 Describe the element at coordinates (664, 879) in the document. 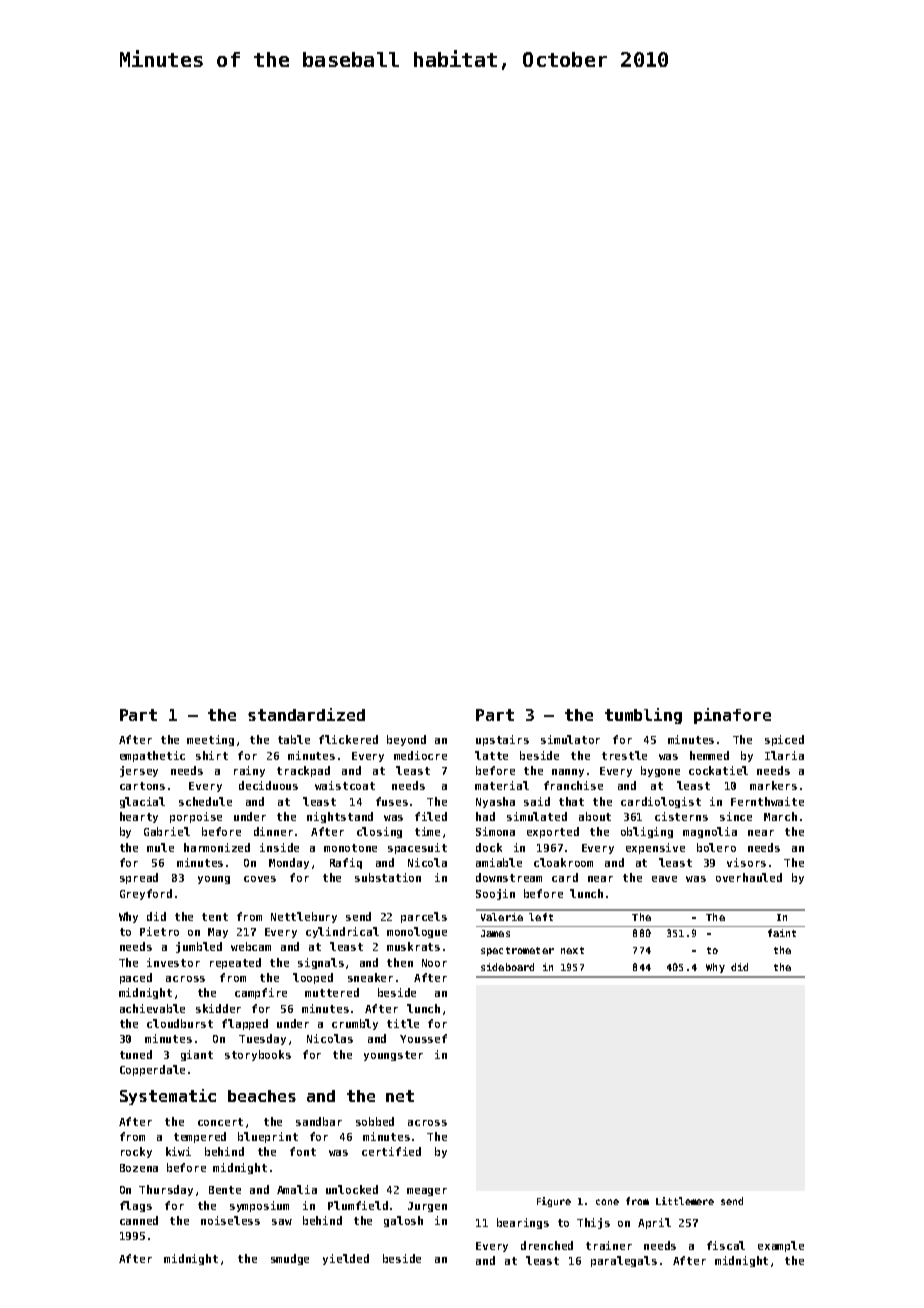

I see `eave` at that location.
